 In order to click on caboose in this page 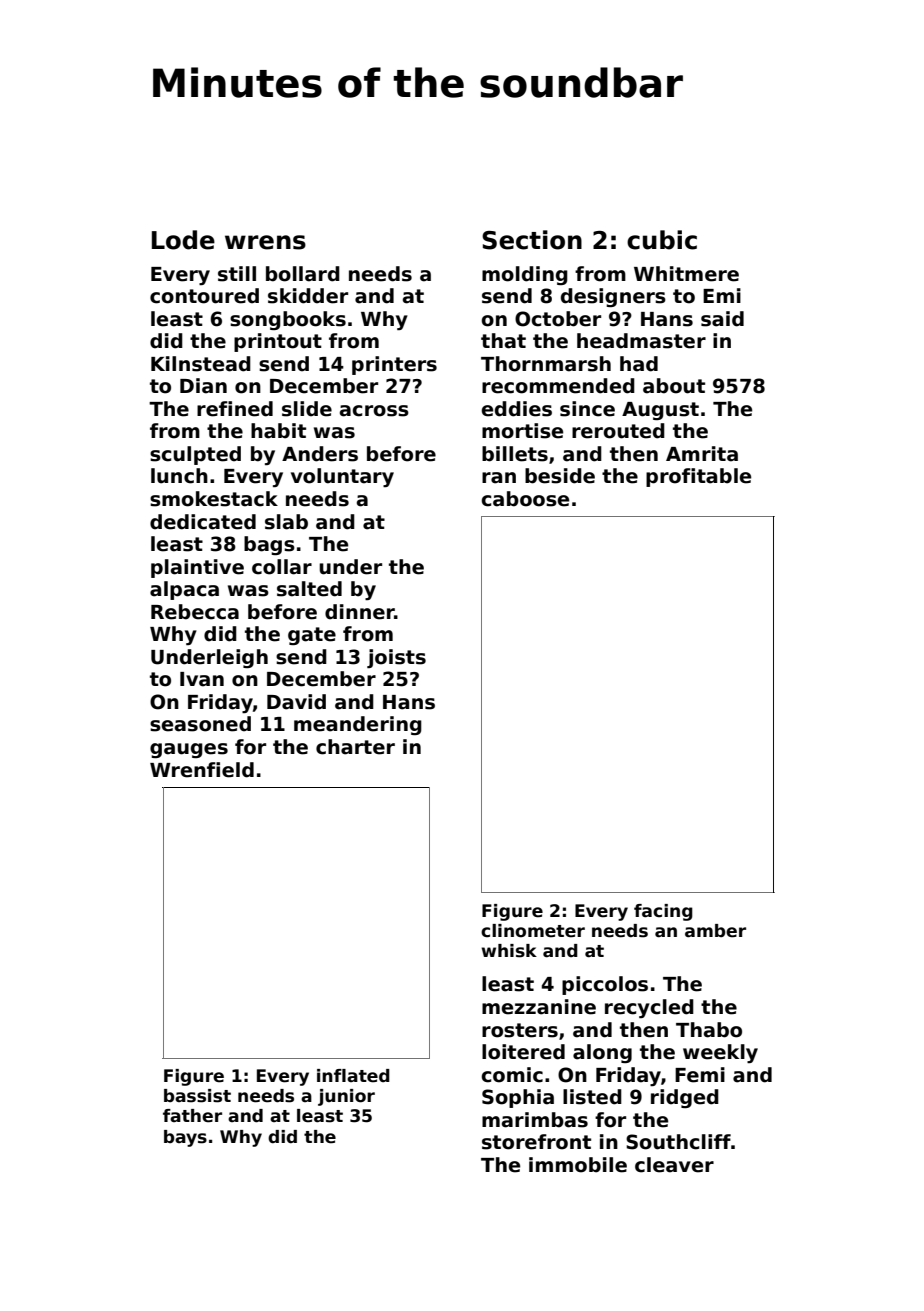, I will do `click(525, 499)`.
